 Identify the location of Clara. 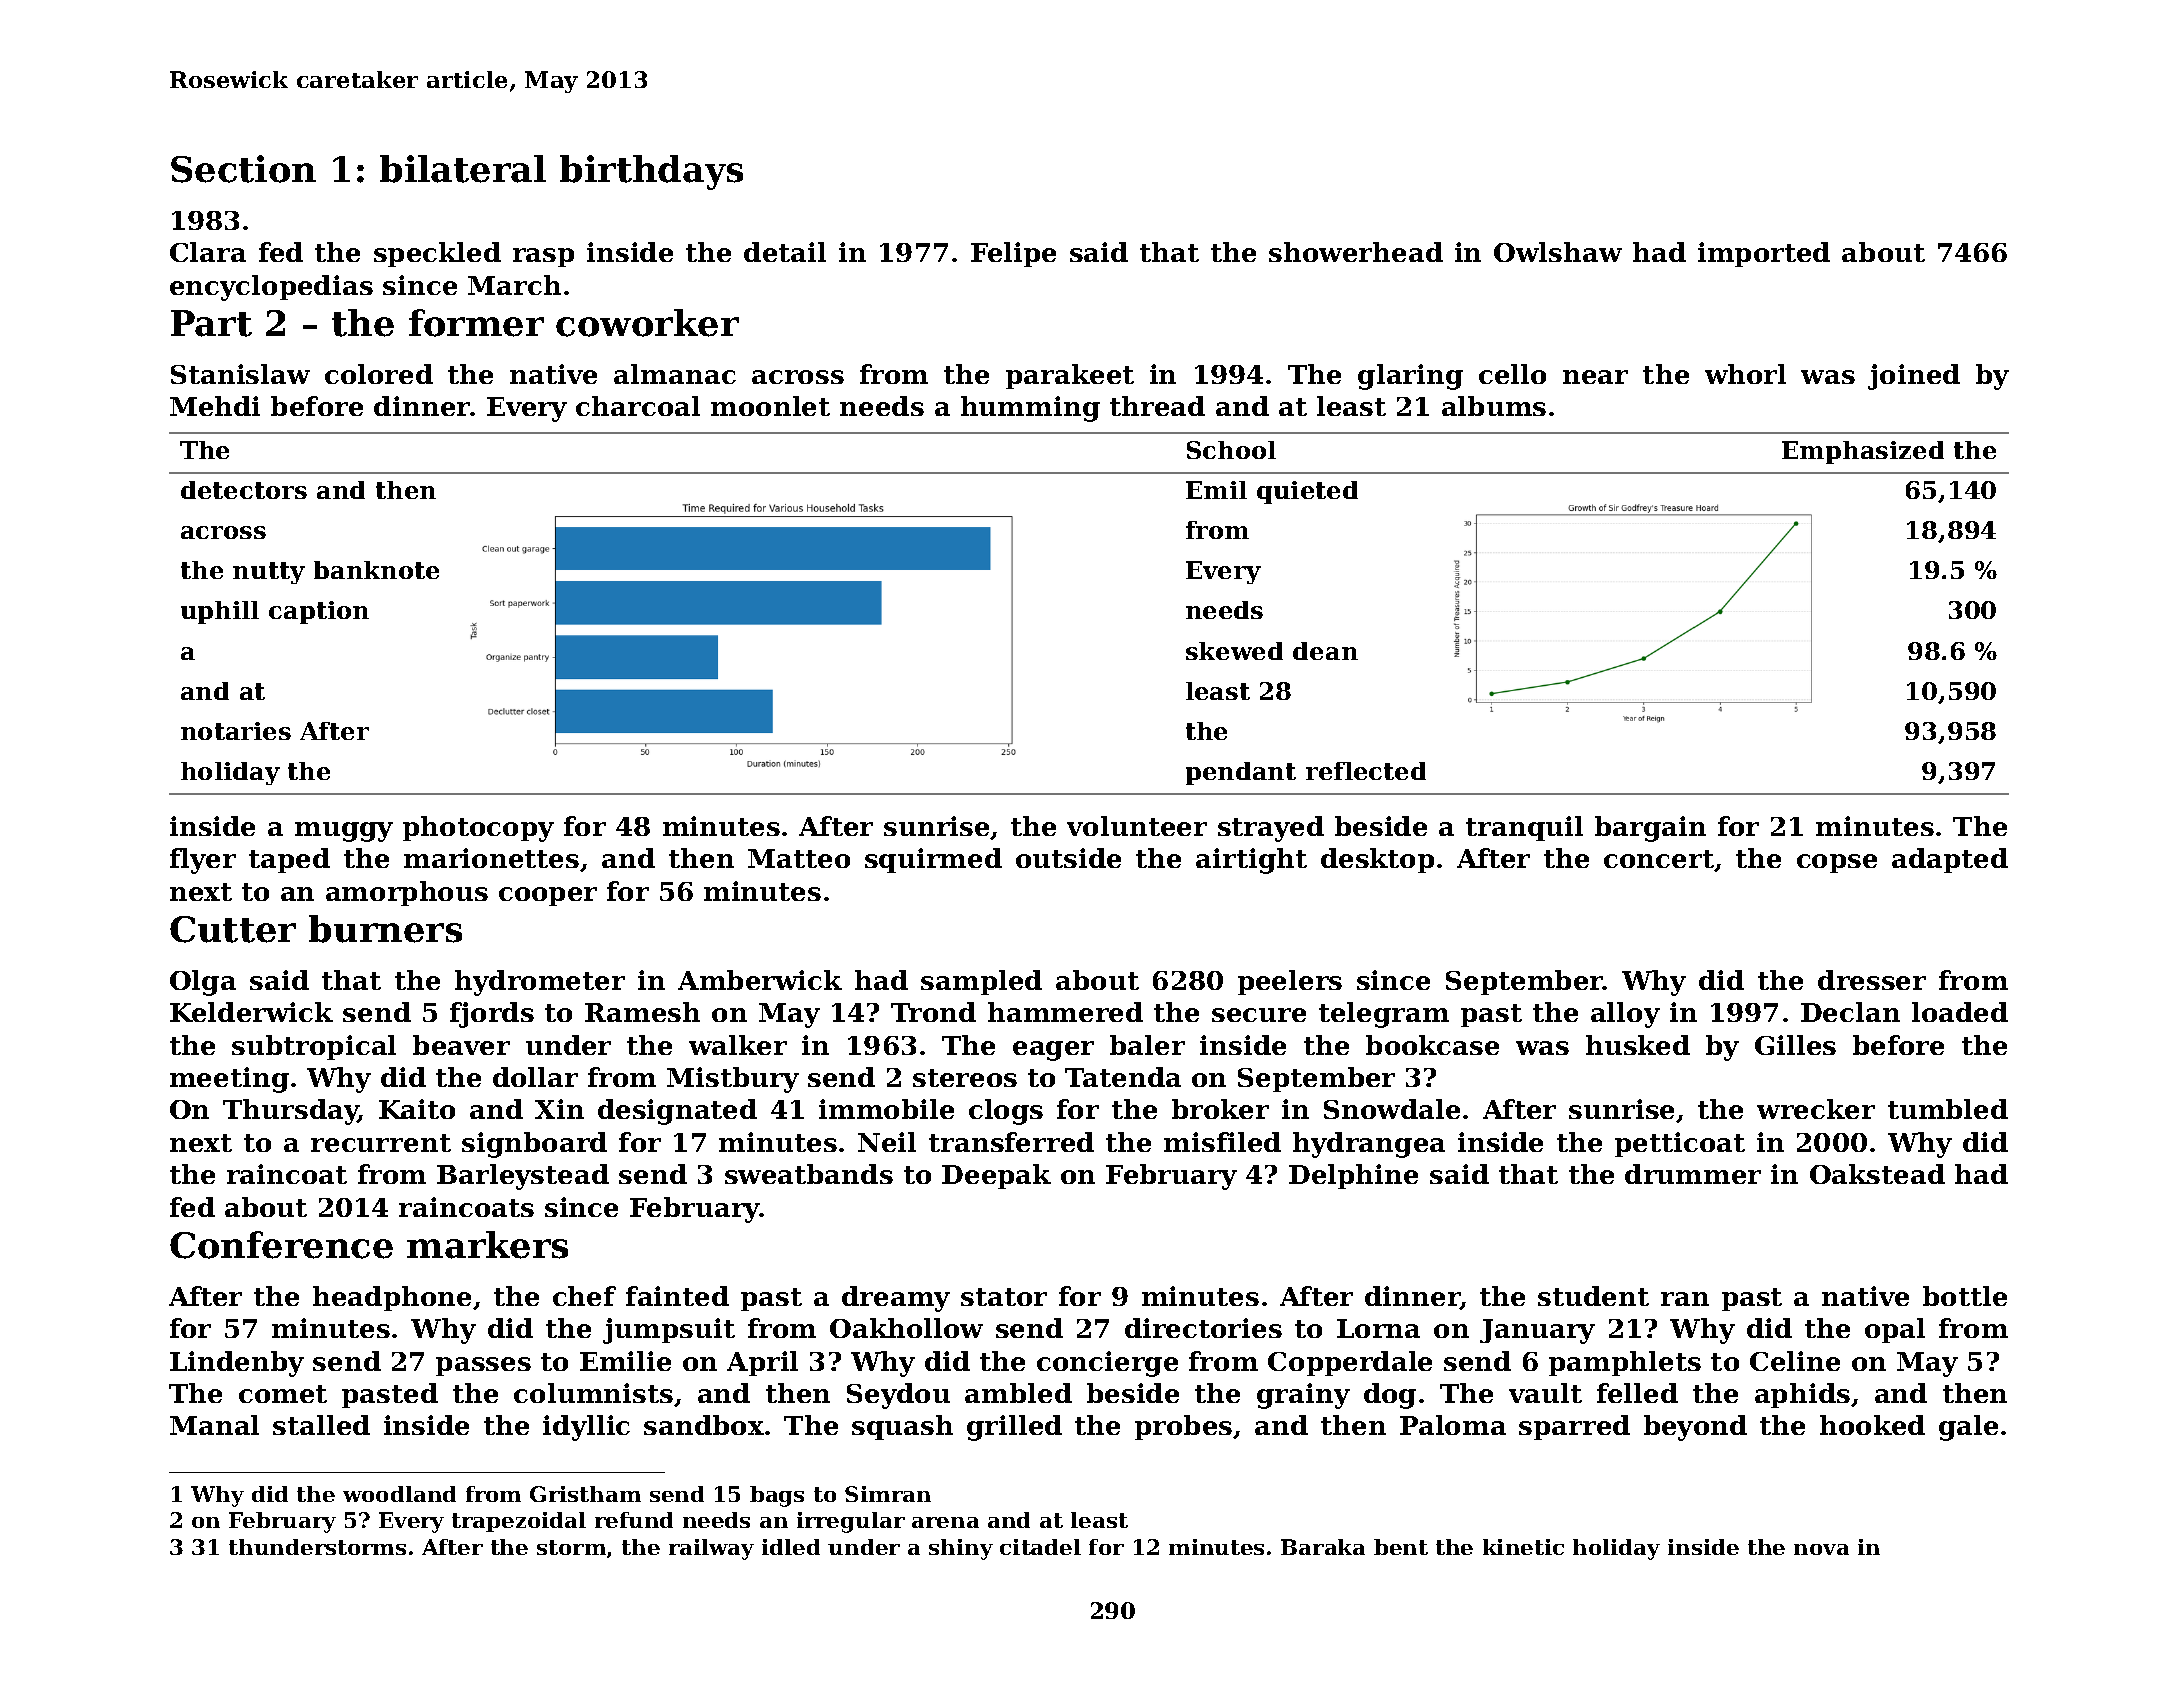
(208, 252).
